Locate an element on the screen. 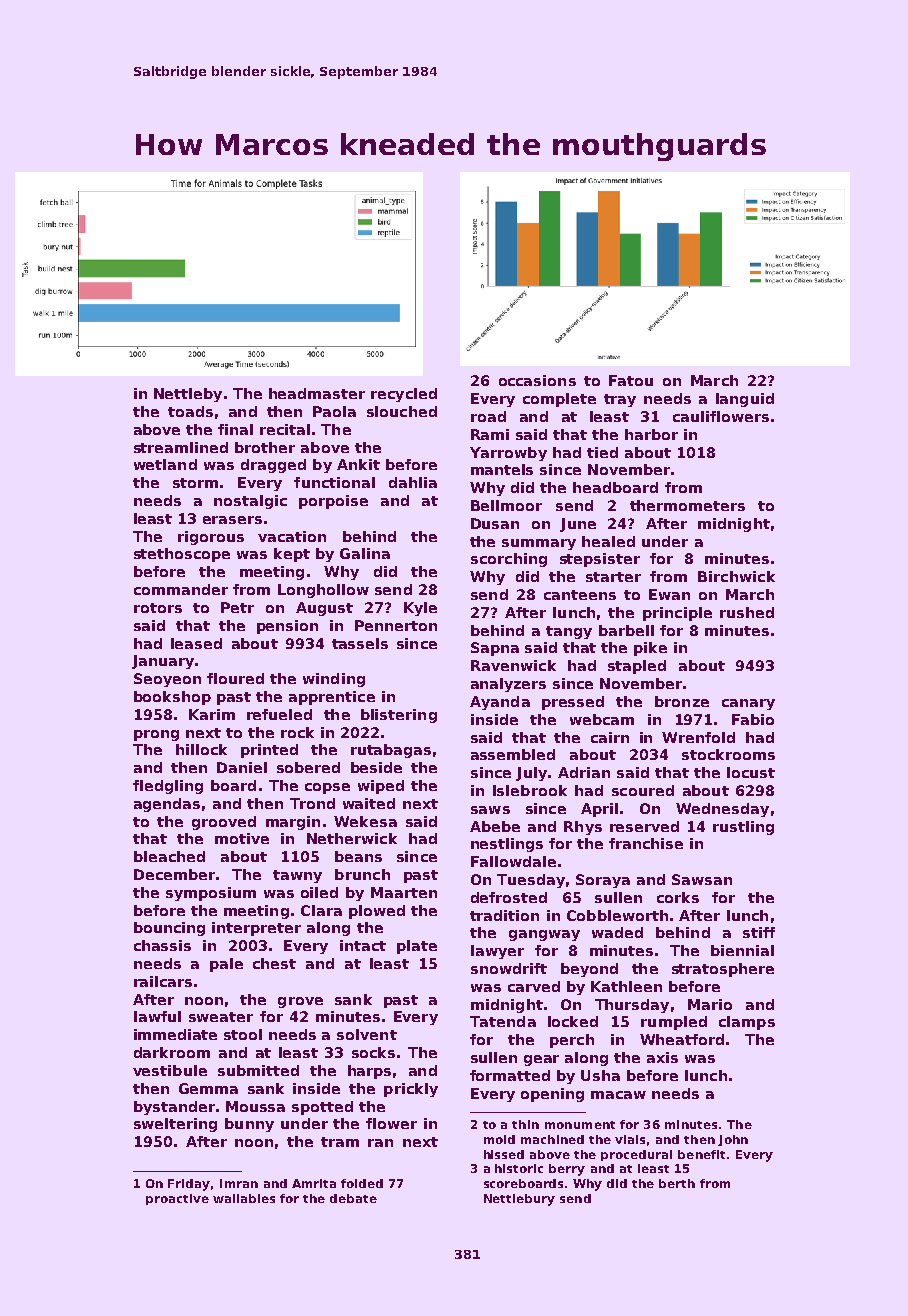  Birchwick is located at coordinates (736, 576).
